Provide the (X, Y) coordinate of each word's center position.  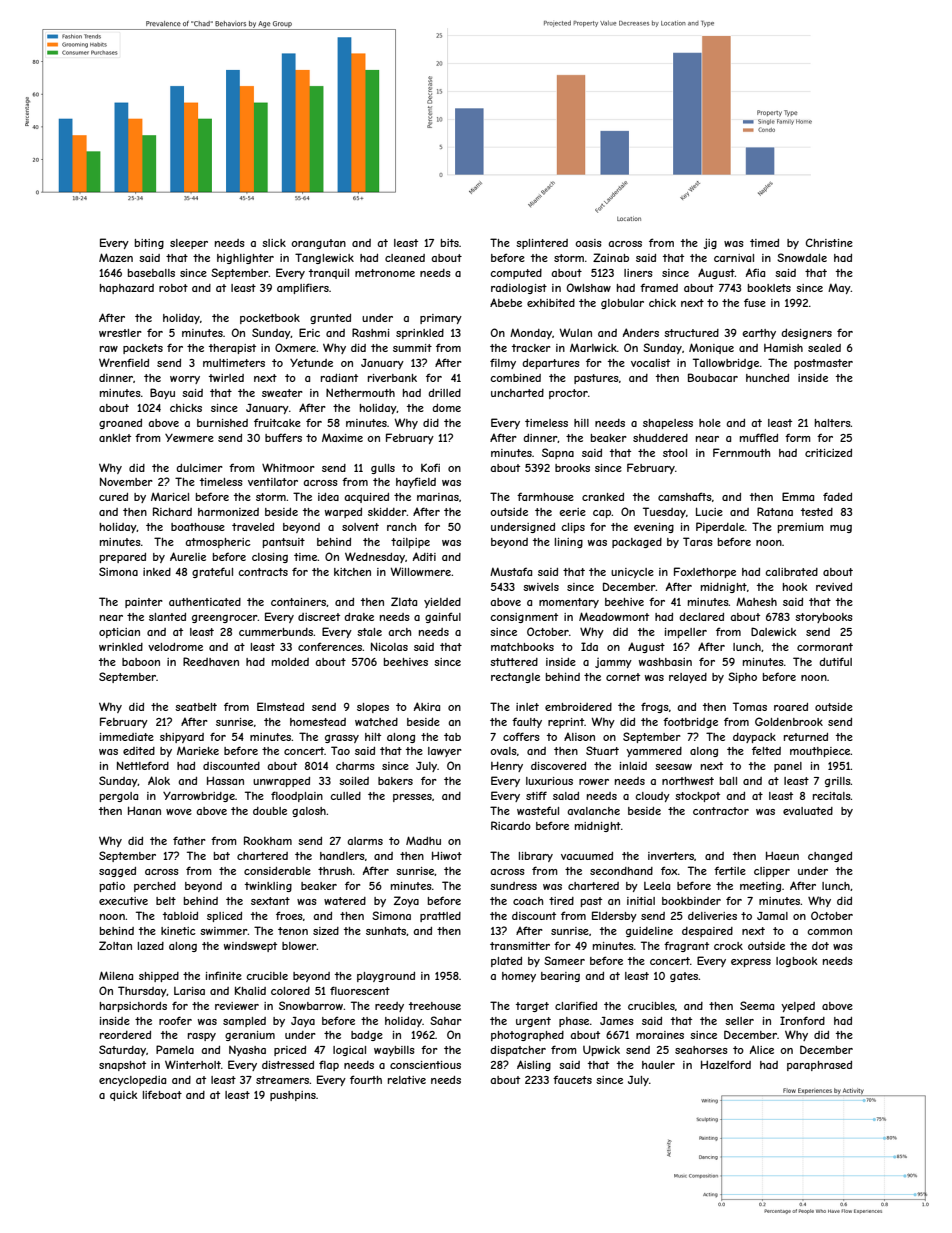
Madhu (423, 840)
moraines (660, 1035)
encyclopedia (132, 1081)
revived (834, 587)
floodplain (297, 796)
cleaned (405, 258)
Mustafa (511, 571)
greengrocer (225, 619)
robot (173, 288)
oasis (588, 243)
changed (830, 857)
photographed (527, 1036)
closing (270, 558)
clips (573, 528)
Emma (798, 496)
